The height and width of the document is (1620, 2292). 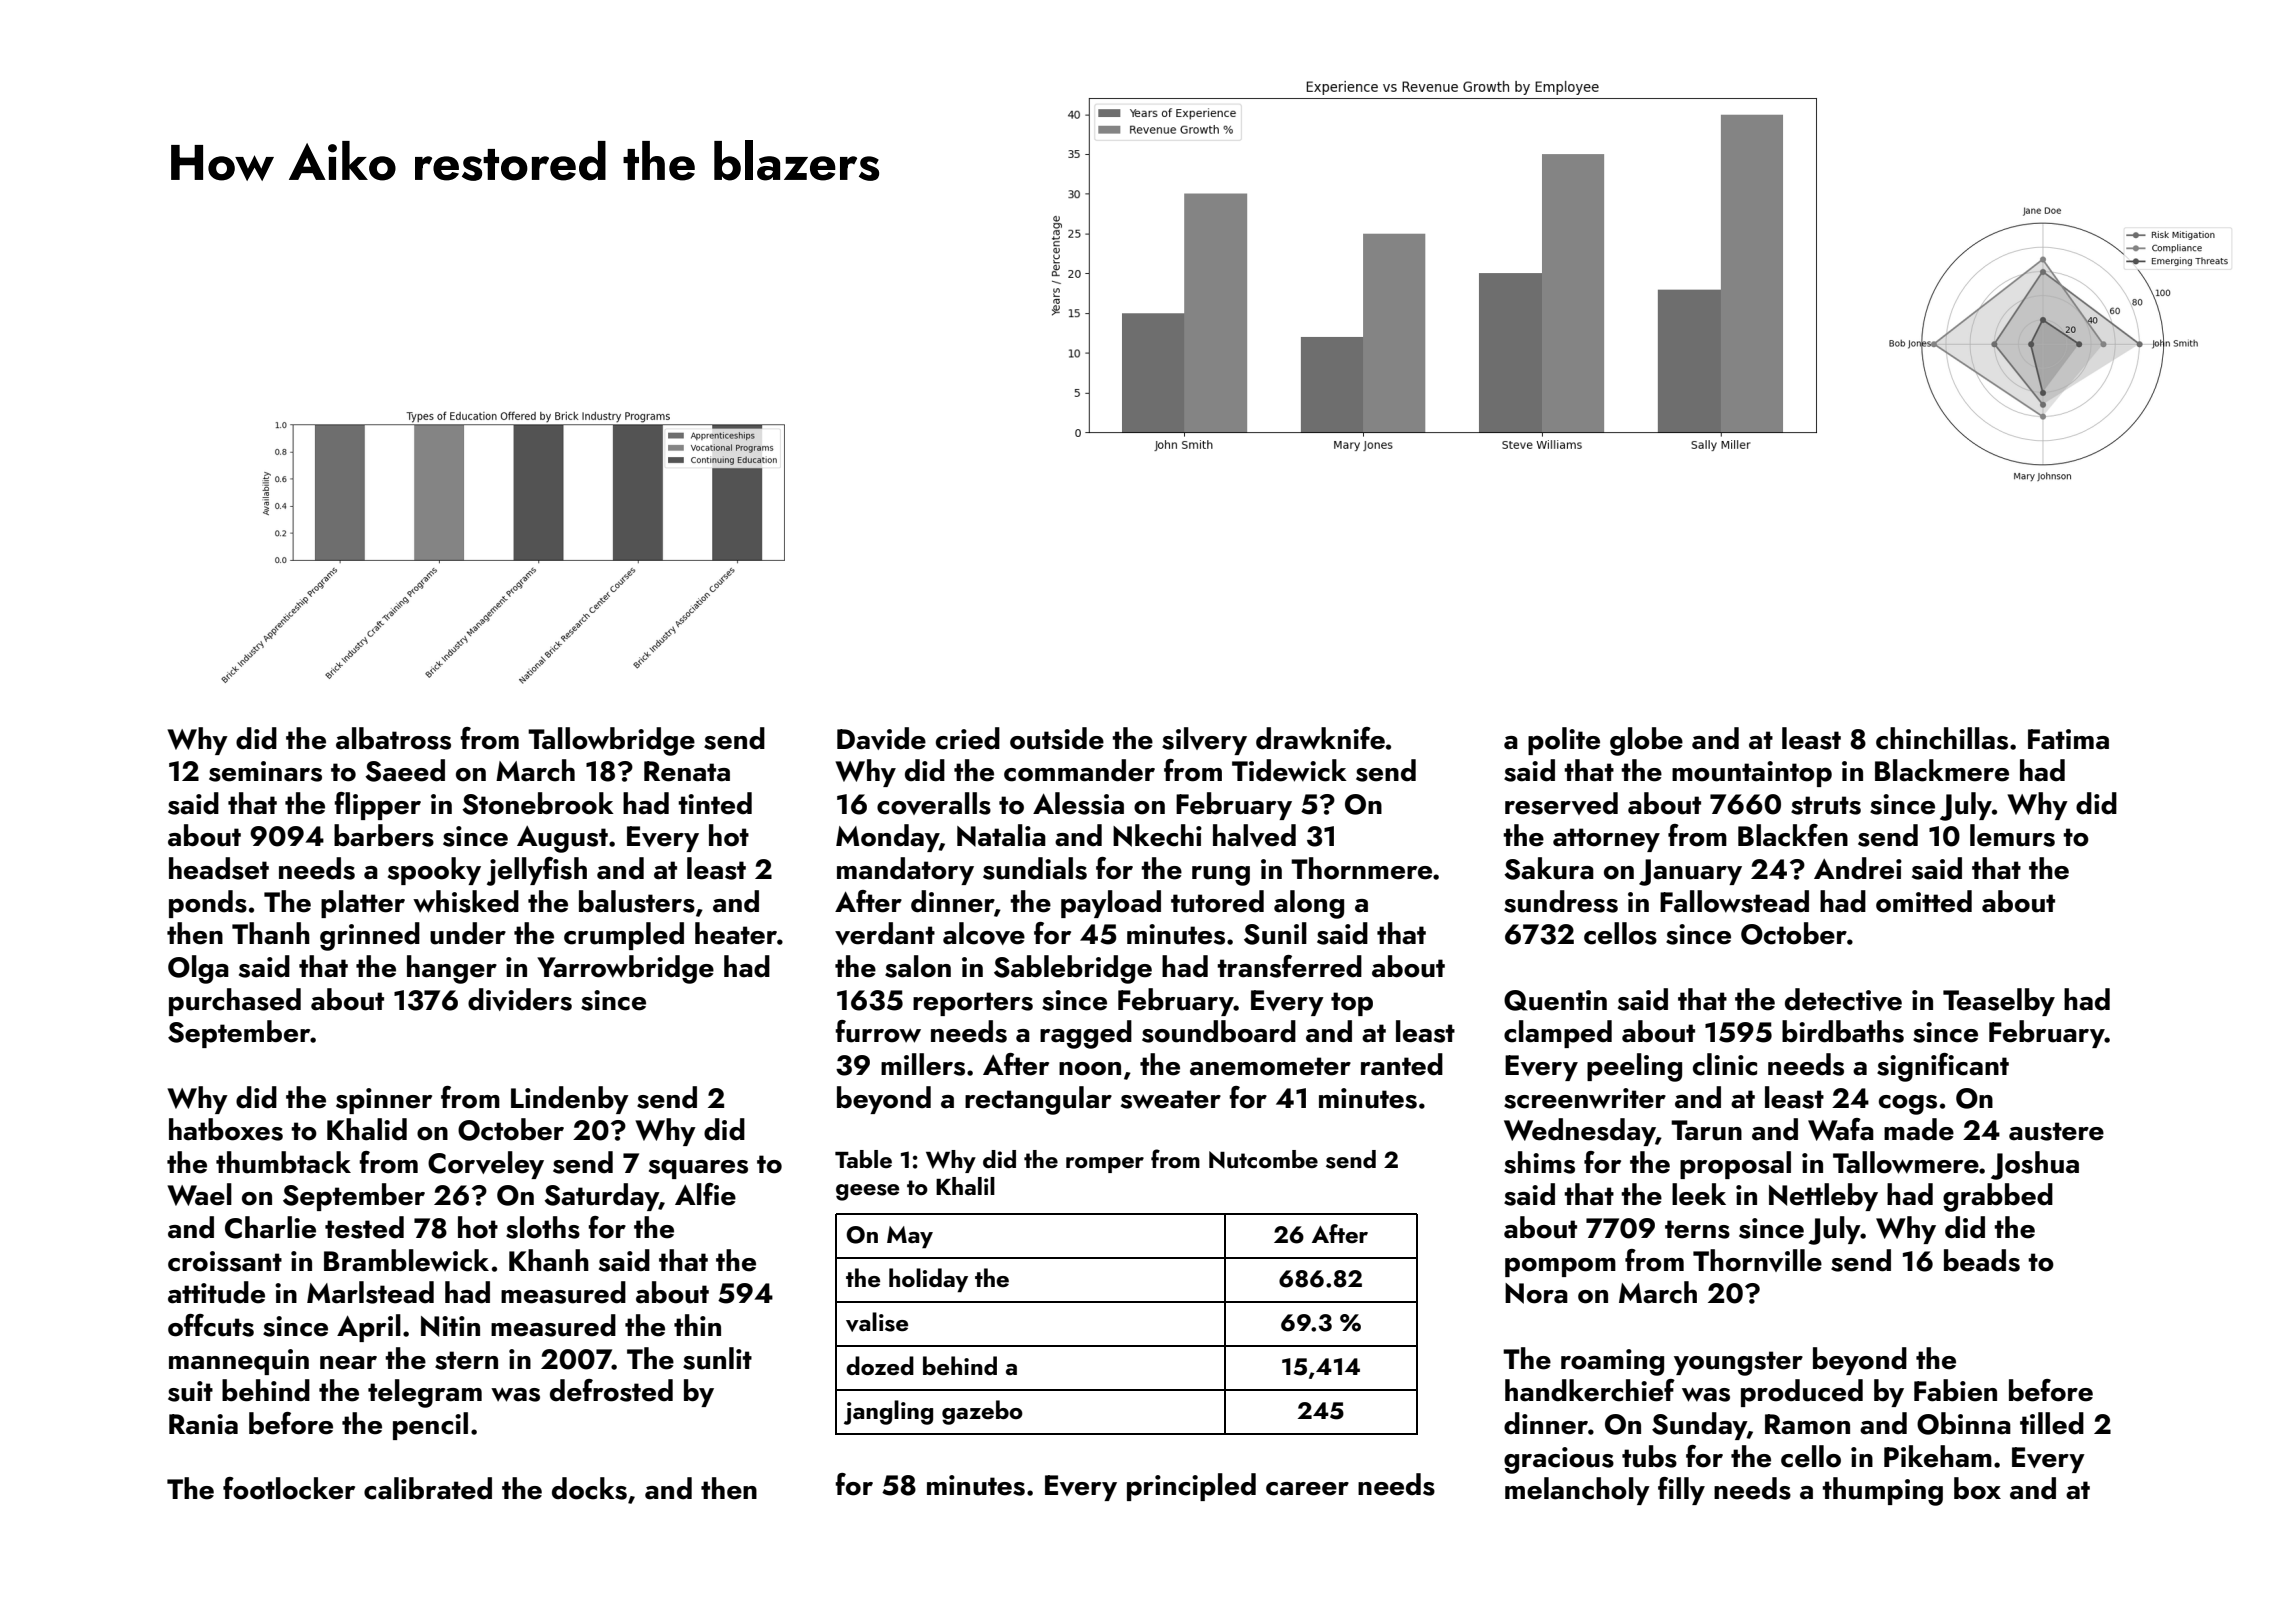 What do you see at coordinates (1057, 738) in the document?
I see `outside` at bounding box center [1057, 738].
